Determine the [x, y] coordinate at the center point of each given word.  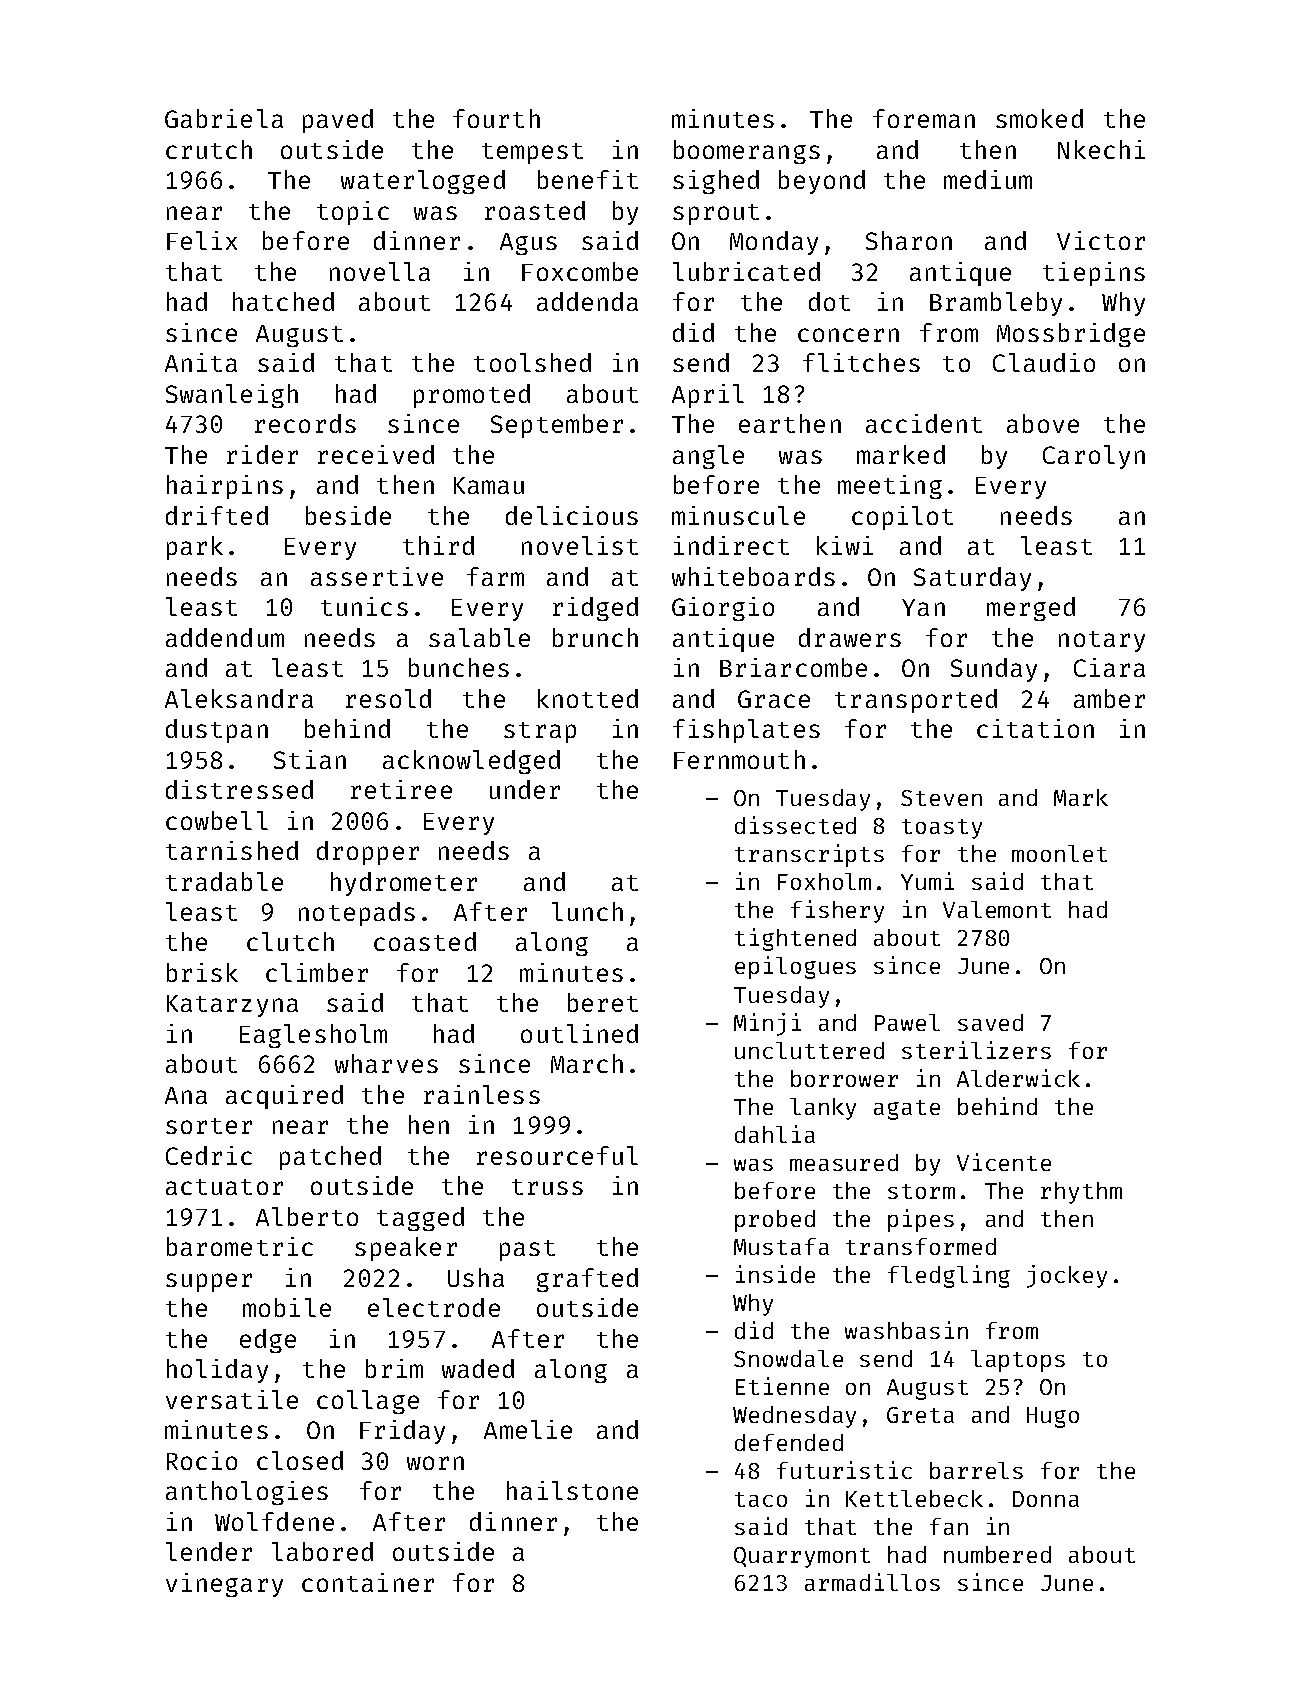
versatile [232, 1399]
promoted [472, 396]
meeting [890, 487]
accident [924, 423]
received [376, 454]
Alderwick [1018, 1078]
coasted [425, 941]
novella [380, 271]
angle [708, 457]
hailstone [572, 1490]
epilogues [795, 967]
